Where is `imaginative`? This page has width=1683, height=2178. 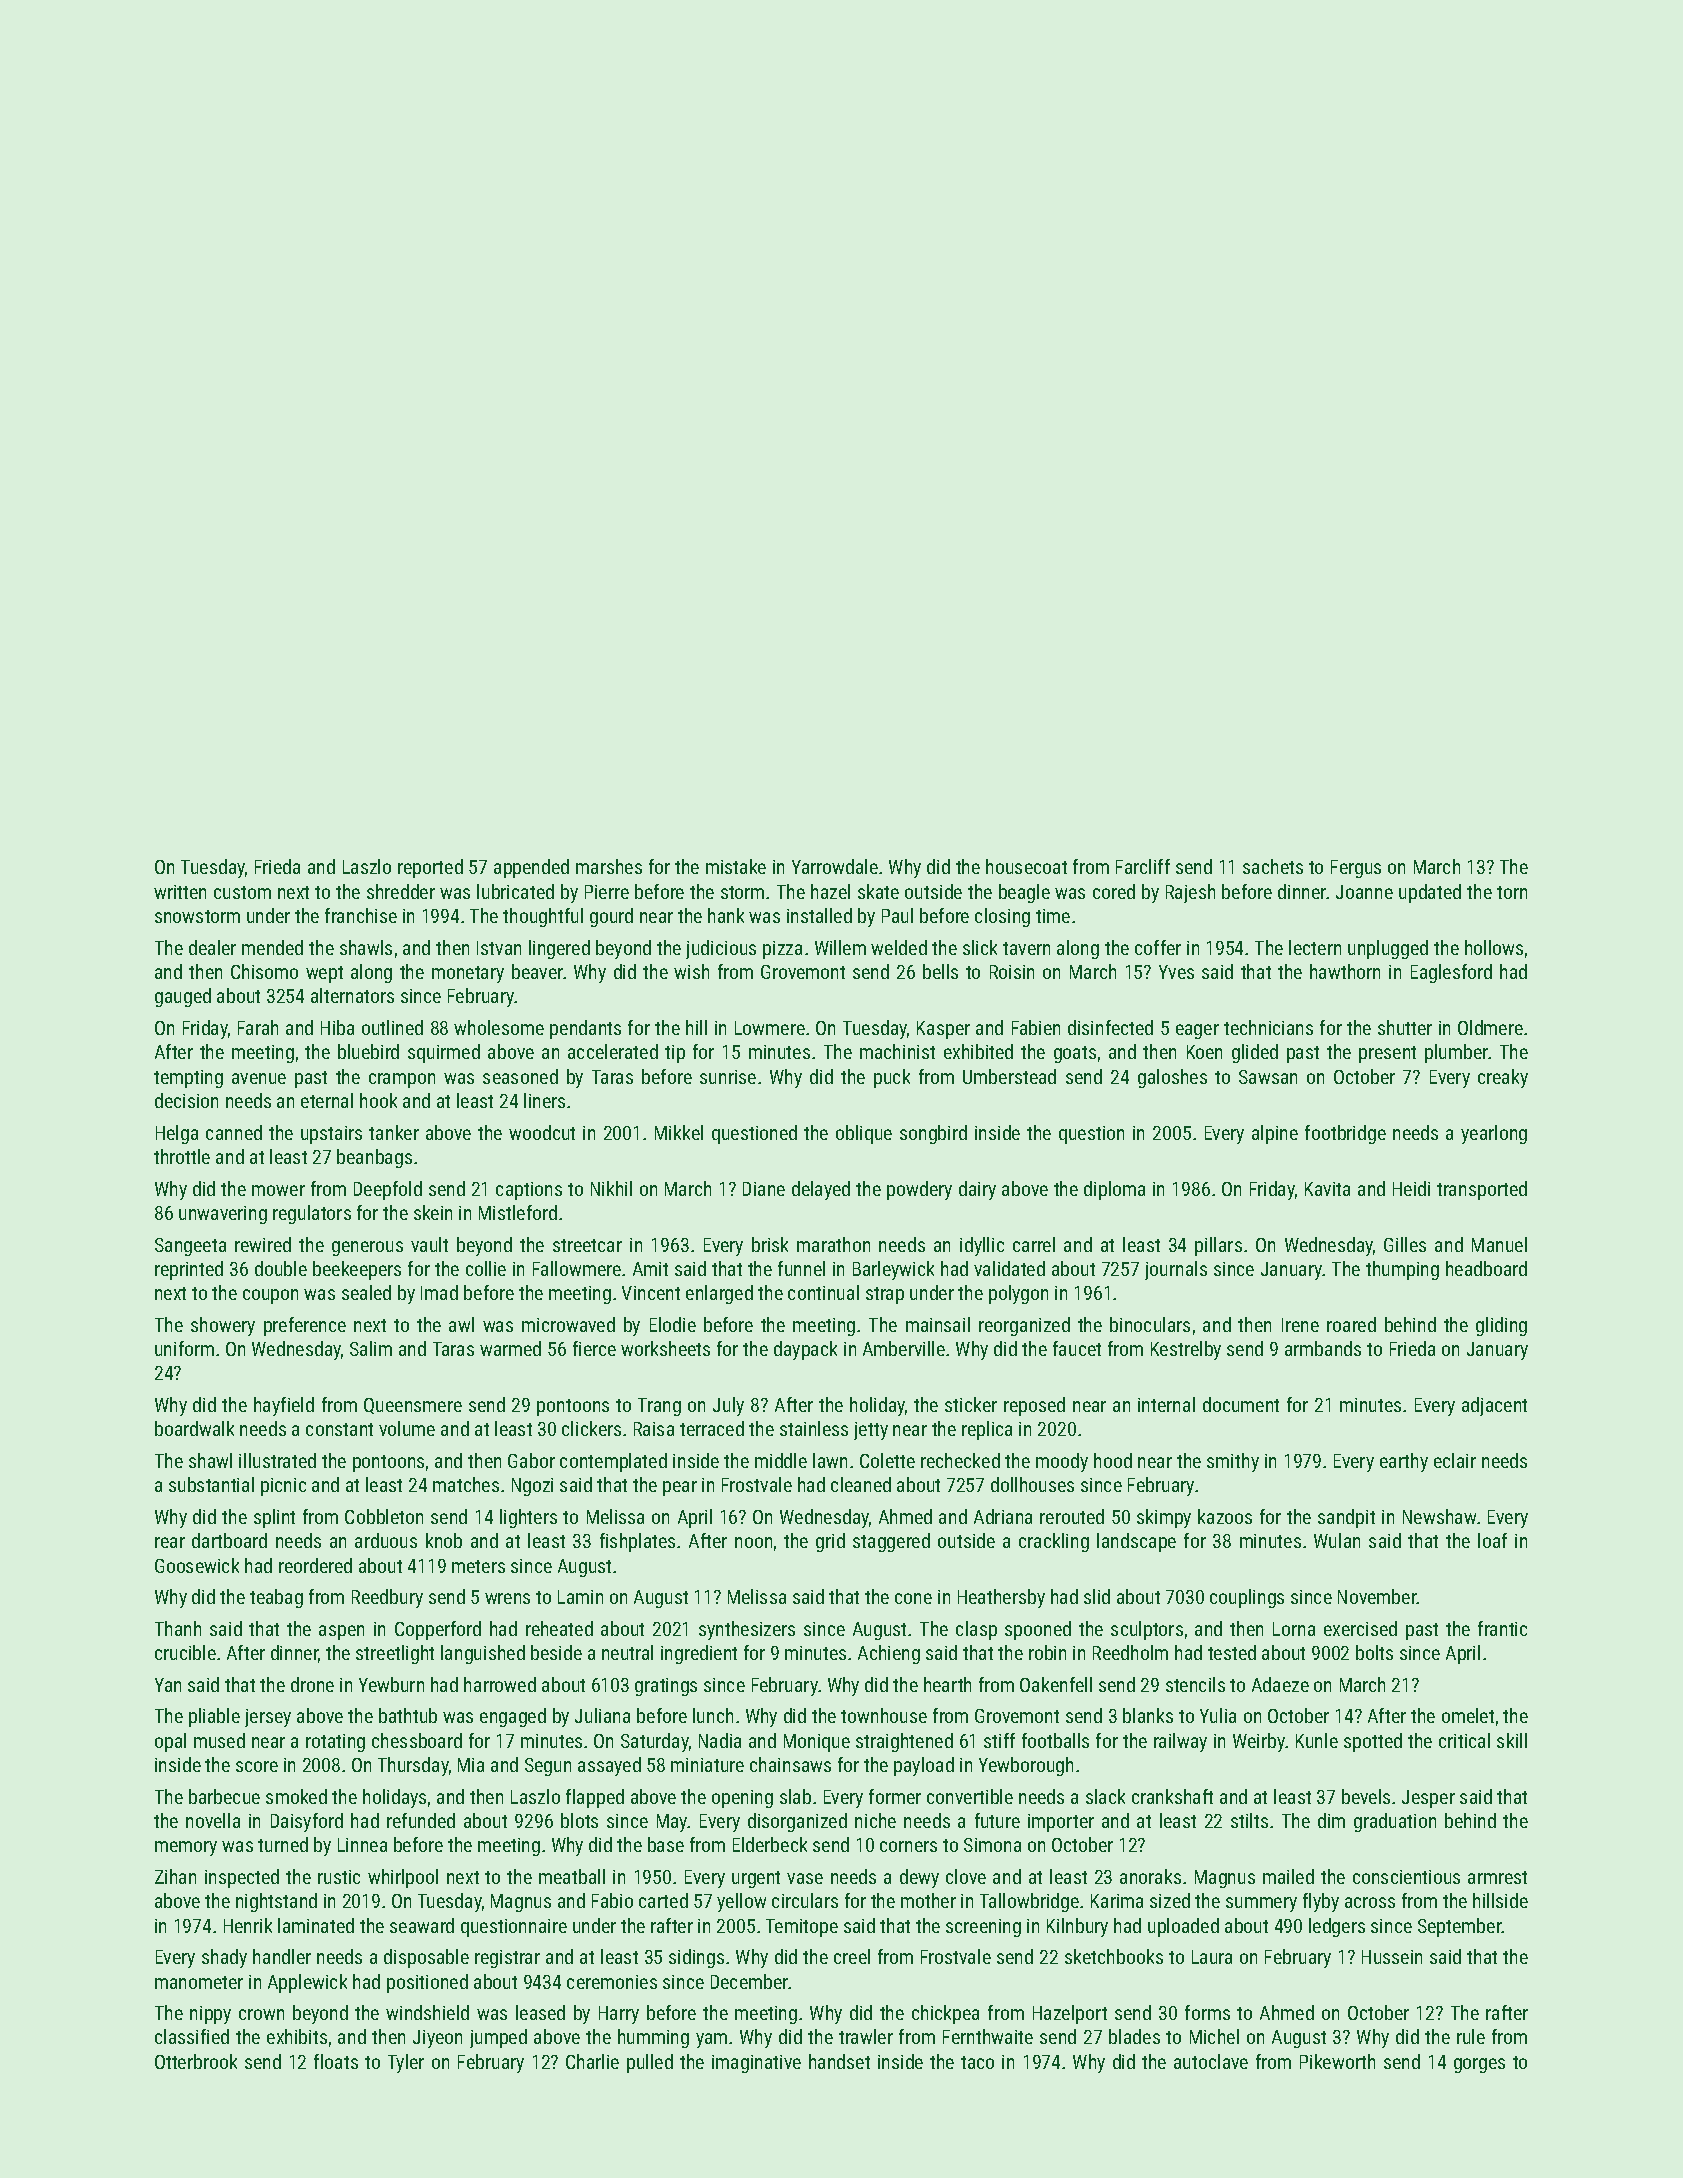 imaginative is located at coordinates (756, 2064).
